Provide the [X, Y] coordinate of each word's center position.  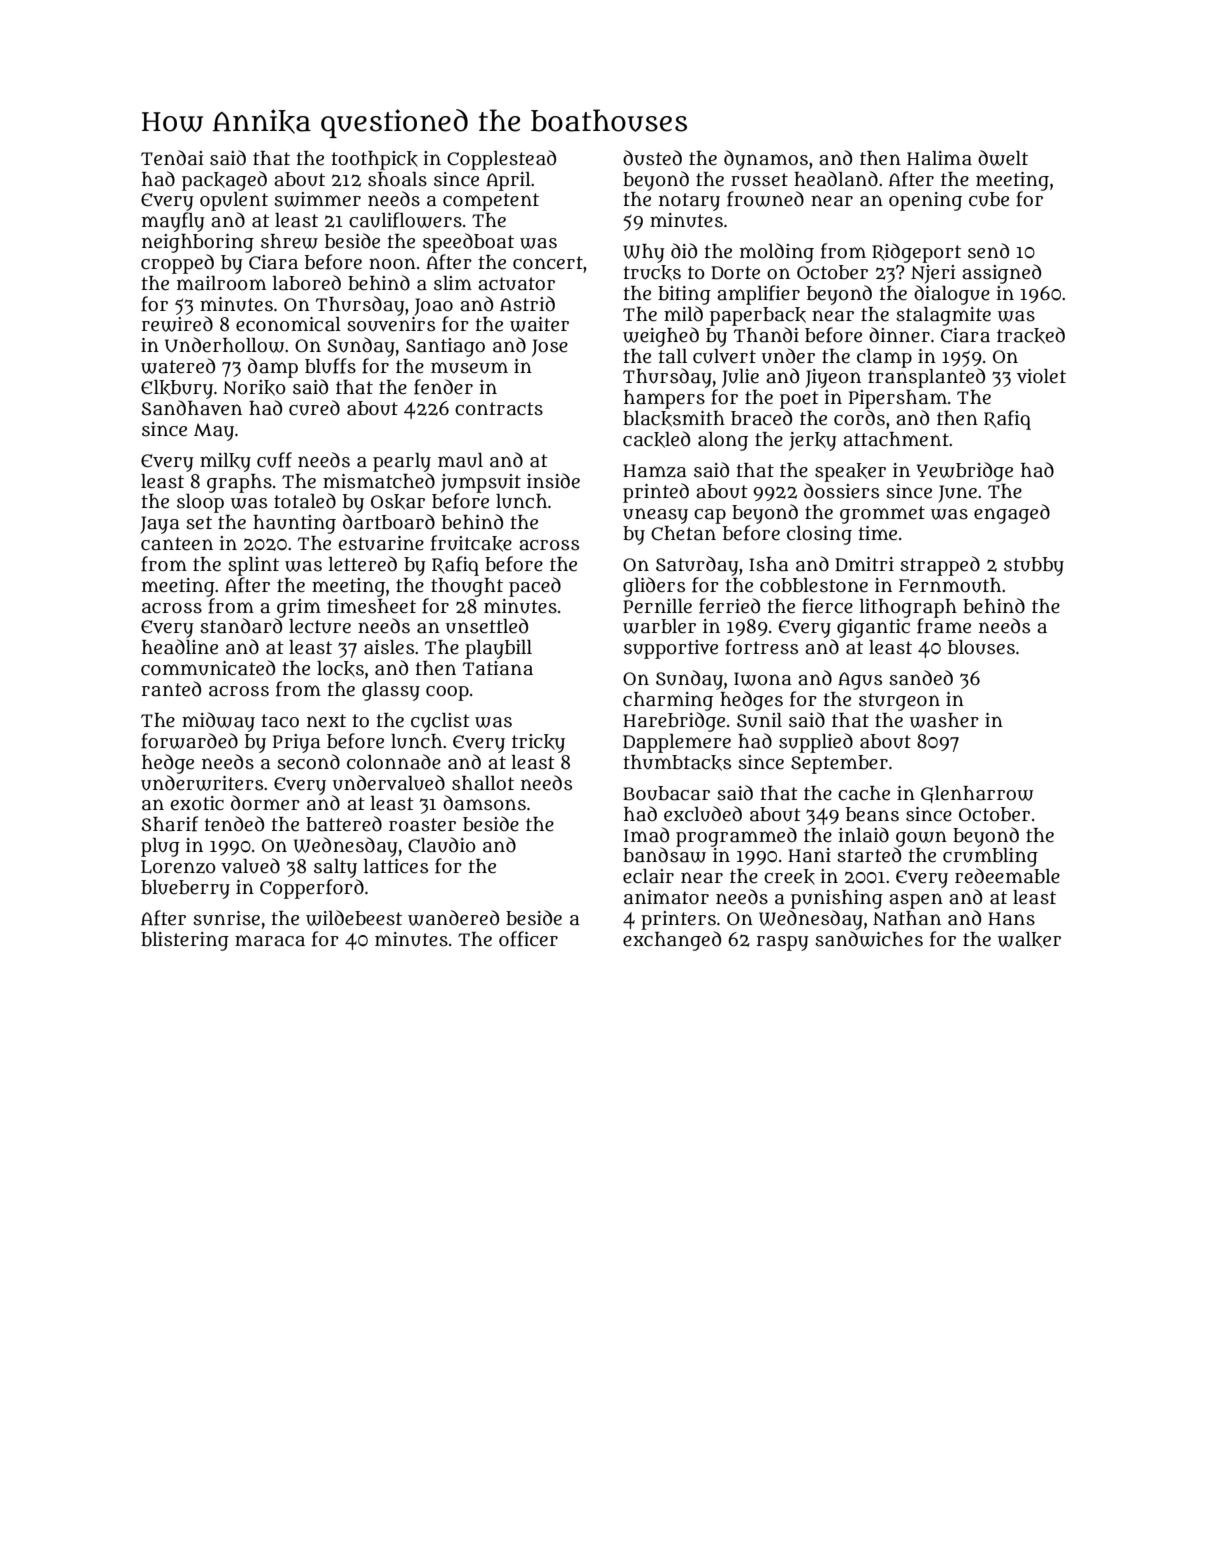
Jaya [160, 525]
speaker [850, 472]
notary [689, 202]
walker [1029, 940]
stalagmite [943, 316]
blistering [185, 941]
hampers [664, 399]
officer [528, 939]
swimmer [317, 199]
